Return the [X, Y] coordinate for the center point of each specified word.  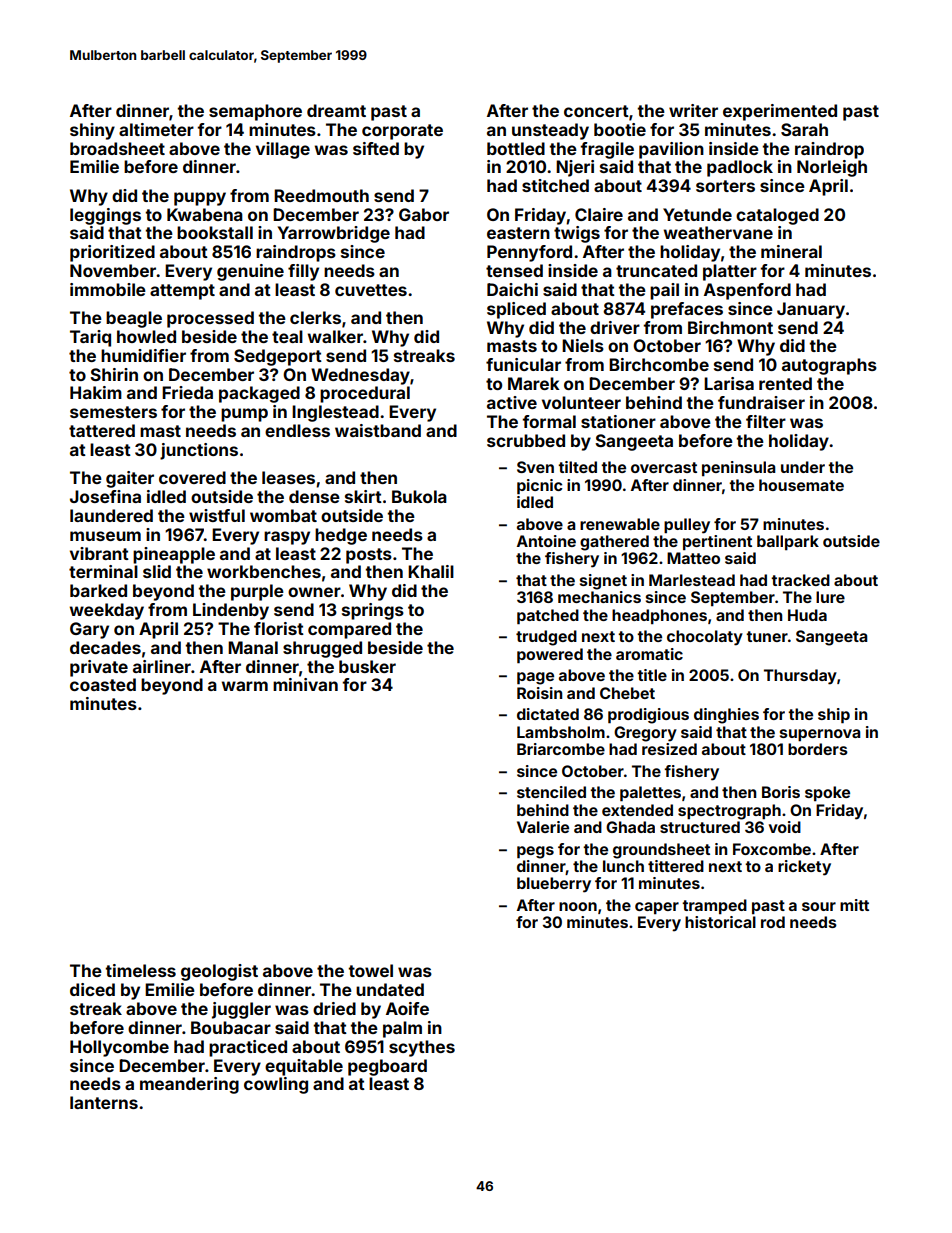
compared [349, 630]
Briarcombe [561, 749]
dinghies [726, 716]
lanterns [104, 1102]
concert [596, 111]
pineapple [174, 555]
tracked [800, 580]
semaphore [255, 112]
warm [245, 686]
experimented [780, 112]
